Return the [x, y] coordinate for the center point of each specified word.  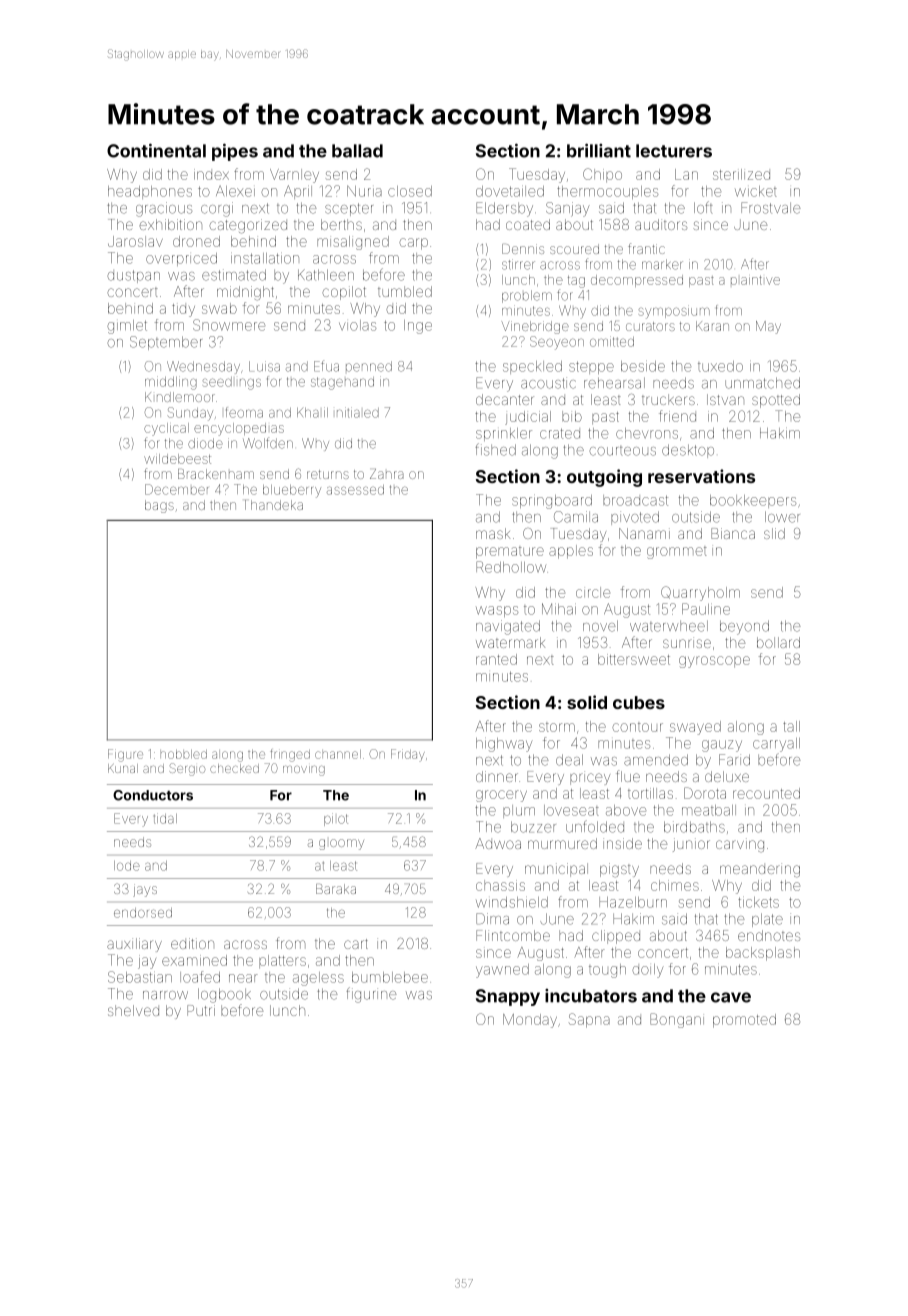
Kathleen [326, 275]
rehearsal [614, 383]
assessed [355, 490]
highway [504, 745]
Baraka [336, 889]
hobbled [184, 754]
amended [656, 760]
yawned [502, 971]
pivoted [635, 518]
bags [159, 506]
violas [357, 325]
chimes [675, 885]
